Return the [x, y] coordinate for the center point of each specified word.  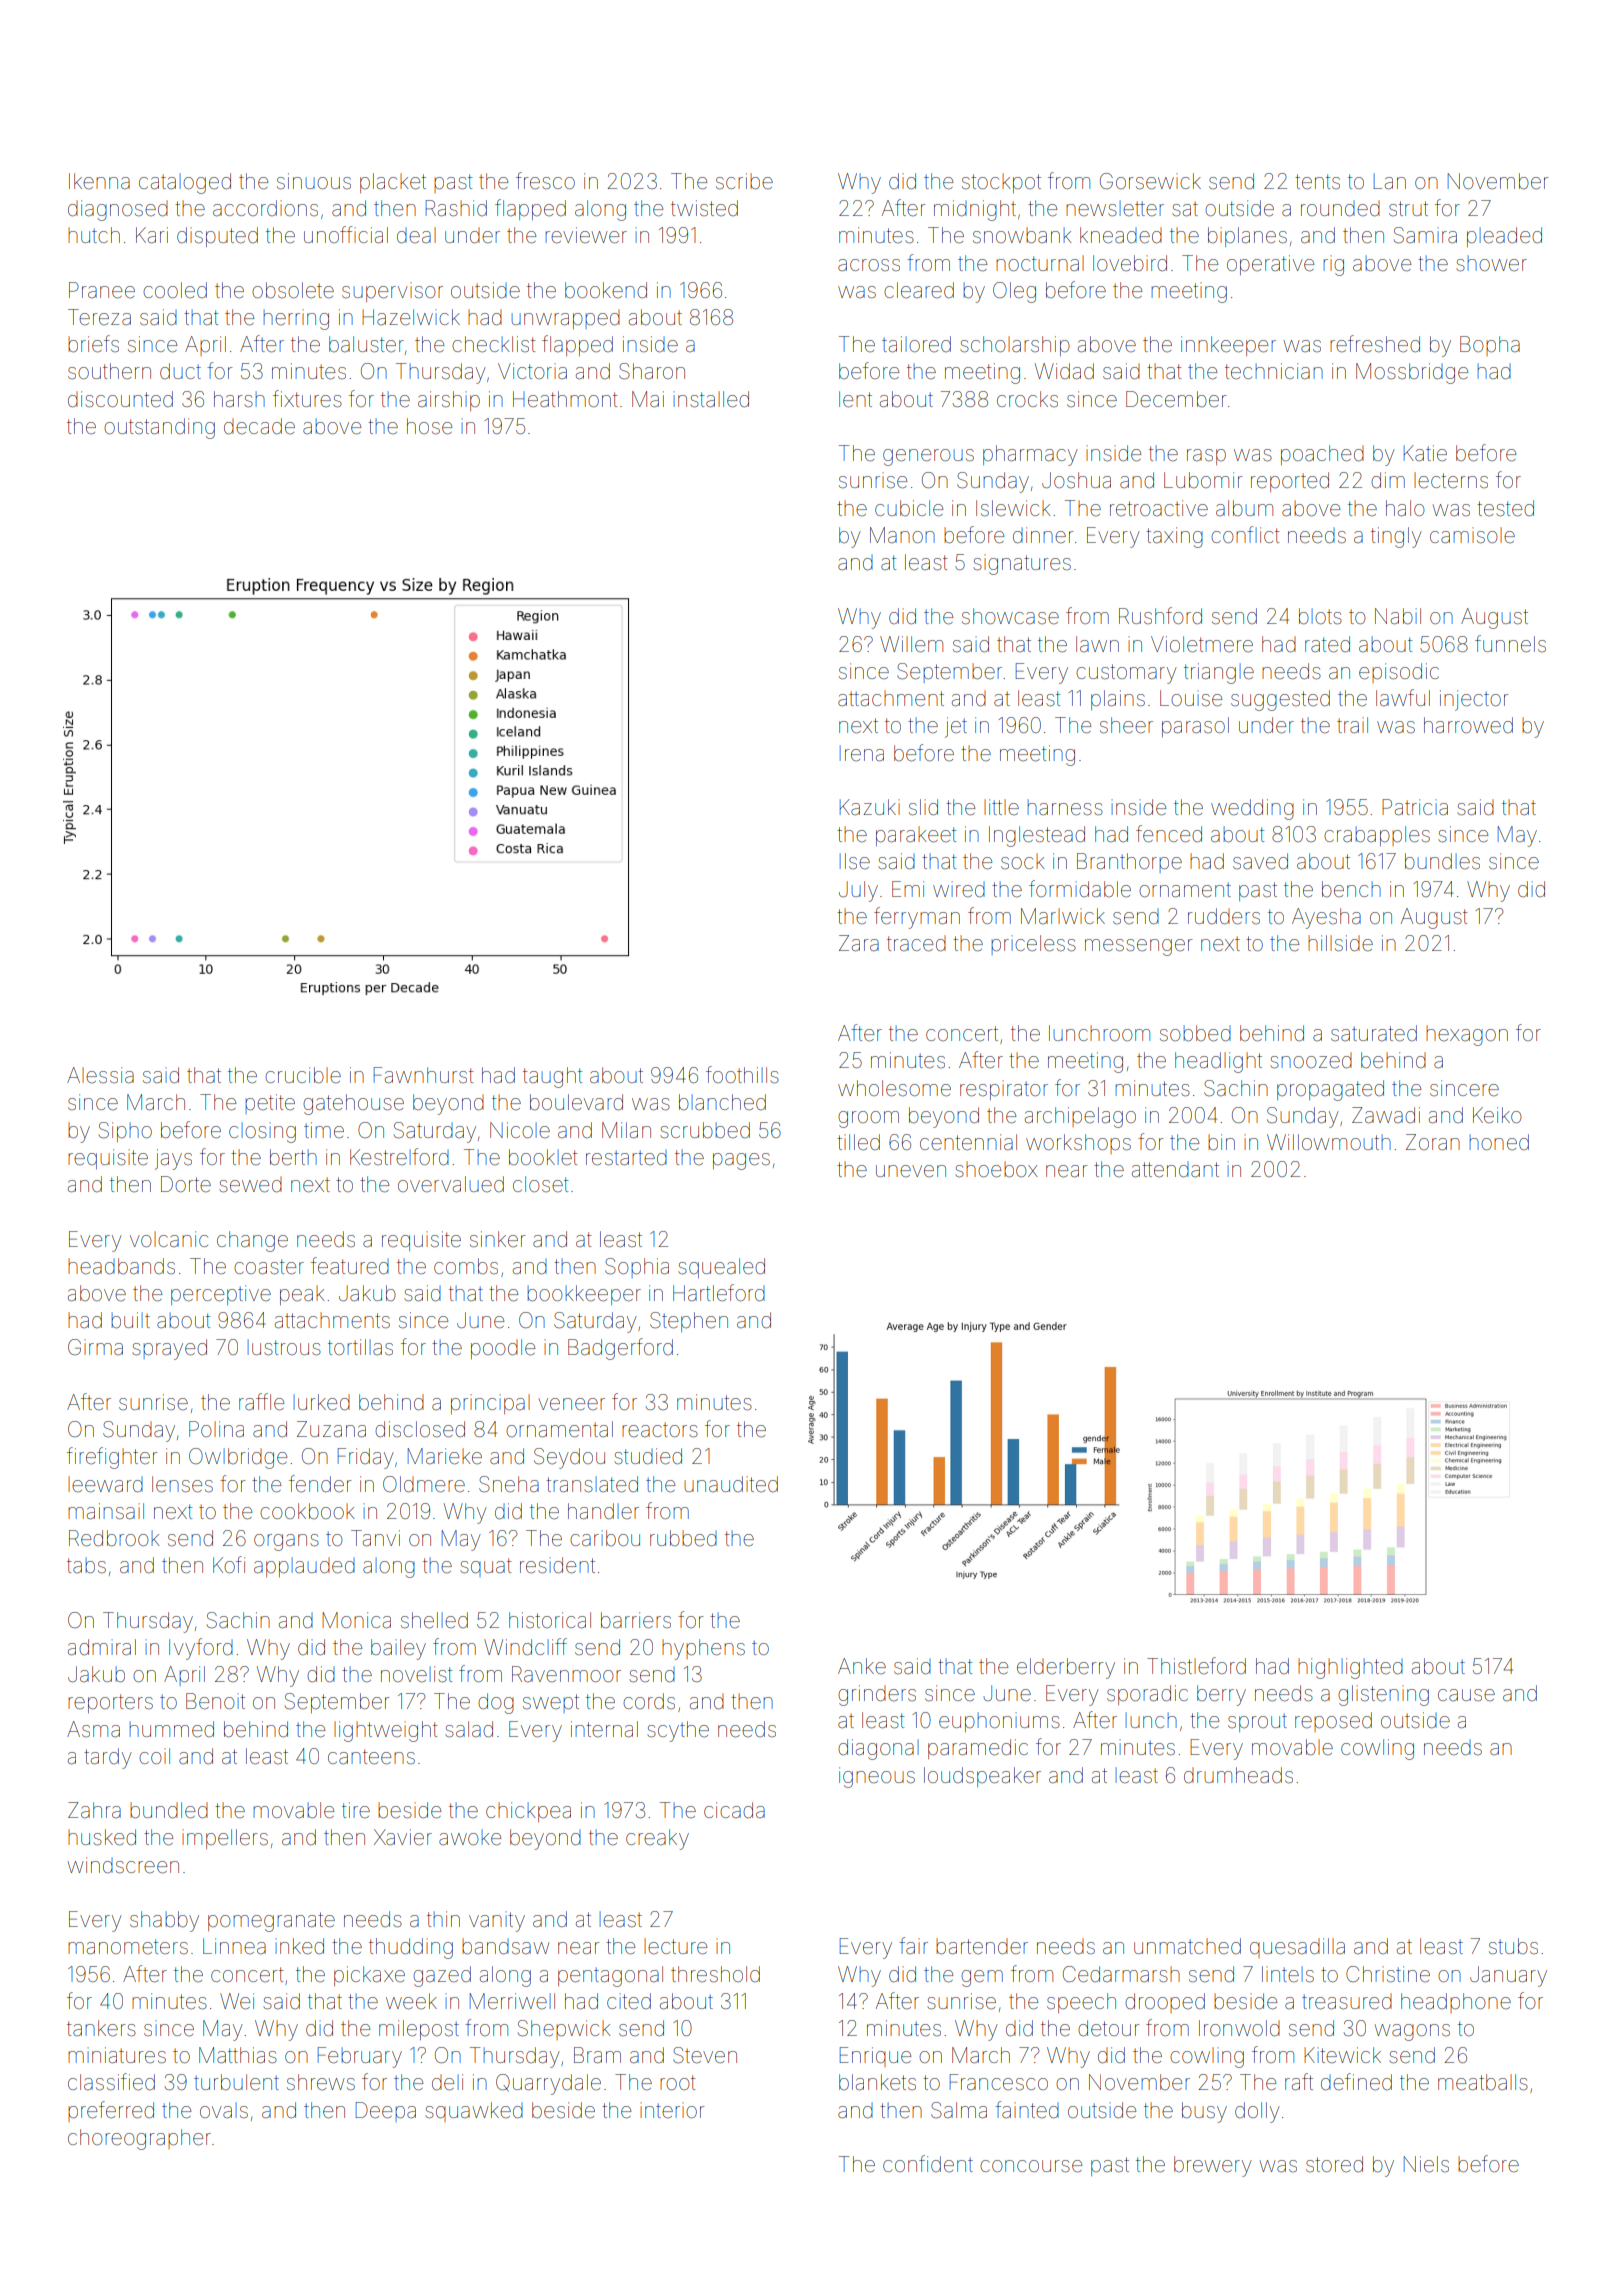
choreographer [139, 2139]
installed [711, 399]
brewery [1213, 2166]
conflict [1245, 534]
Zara [859, 943]
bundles [1442, 861]
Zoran [1433, 1142]
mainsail [106, 1511]
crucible [303, 1075]
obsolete [293, 290]
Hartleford [719, 1292]
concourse [1031, 2166]
